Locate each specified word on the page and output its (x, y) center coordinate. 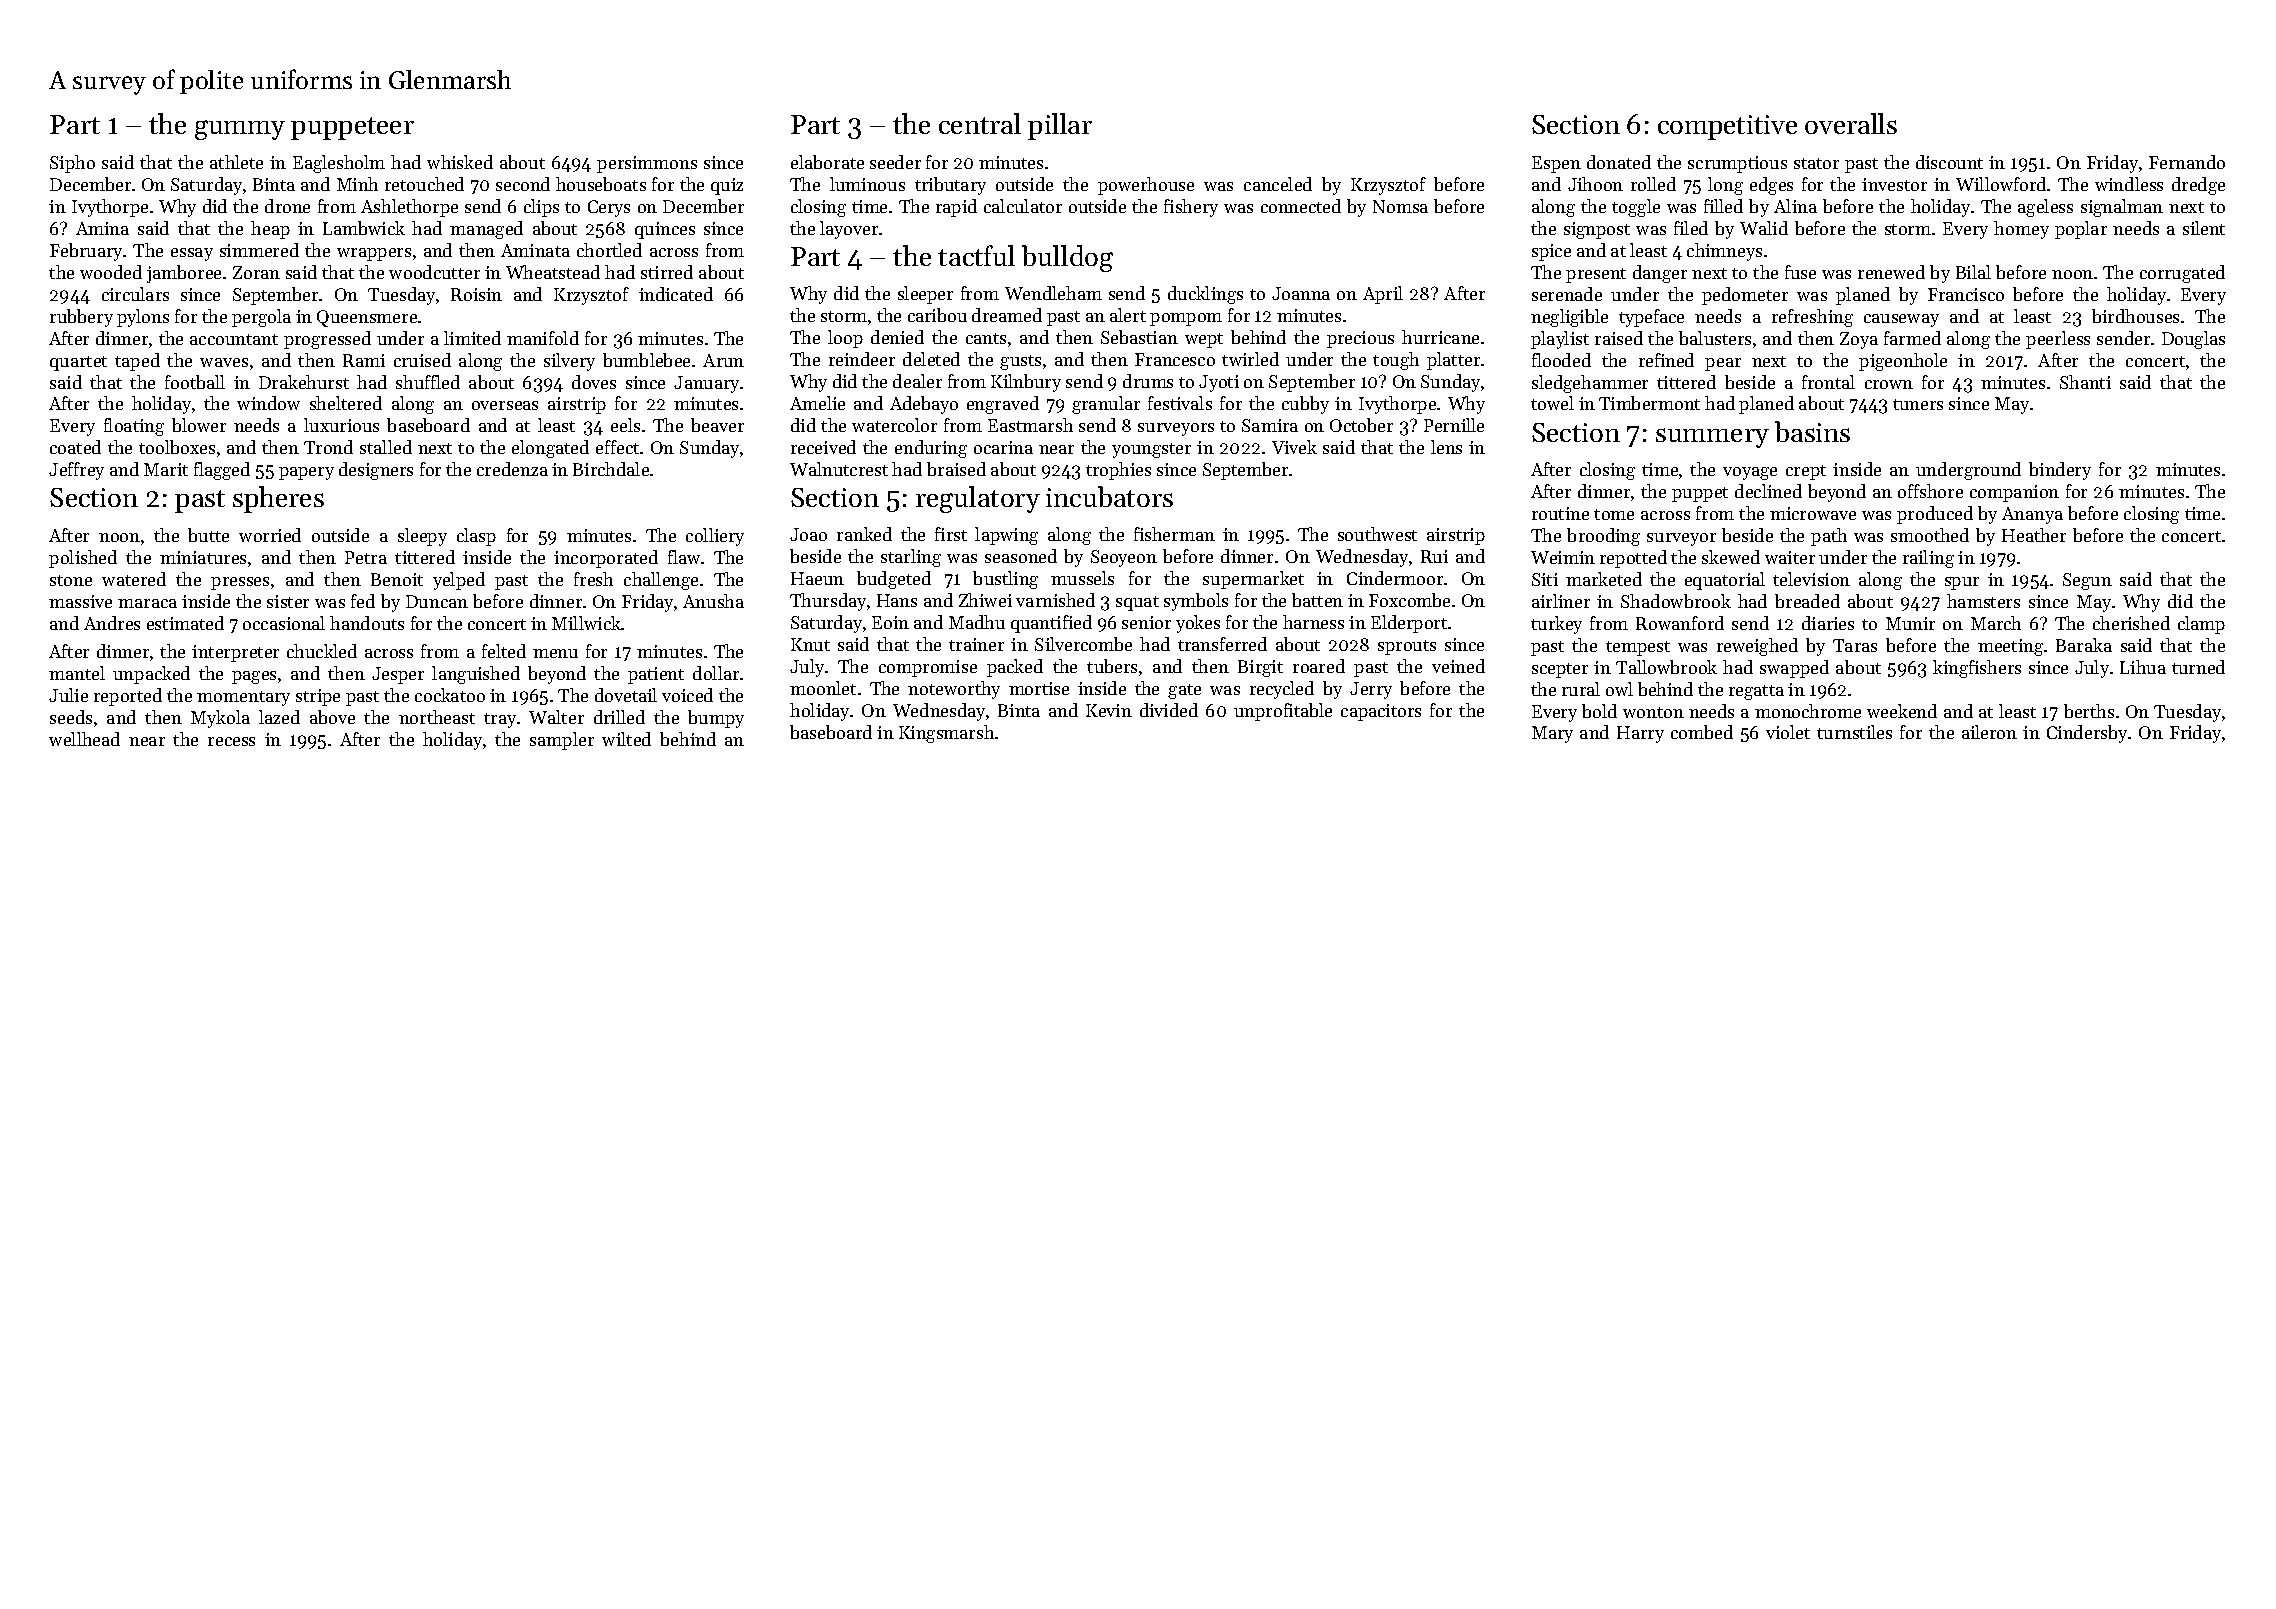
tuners (1918, 404)
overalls (1851, 123)
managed (486, 230)
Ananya (2032, 515)
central (980, 123)
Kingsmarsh (946, 734)
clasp (476, 537)
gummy (240, 130)
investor (1894, 184)
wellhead (84, 739)
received (823, 447)
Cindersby (2087, 734)
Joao (808, 534)
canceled (1278, 184)
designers (376, 471)
